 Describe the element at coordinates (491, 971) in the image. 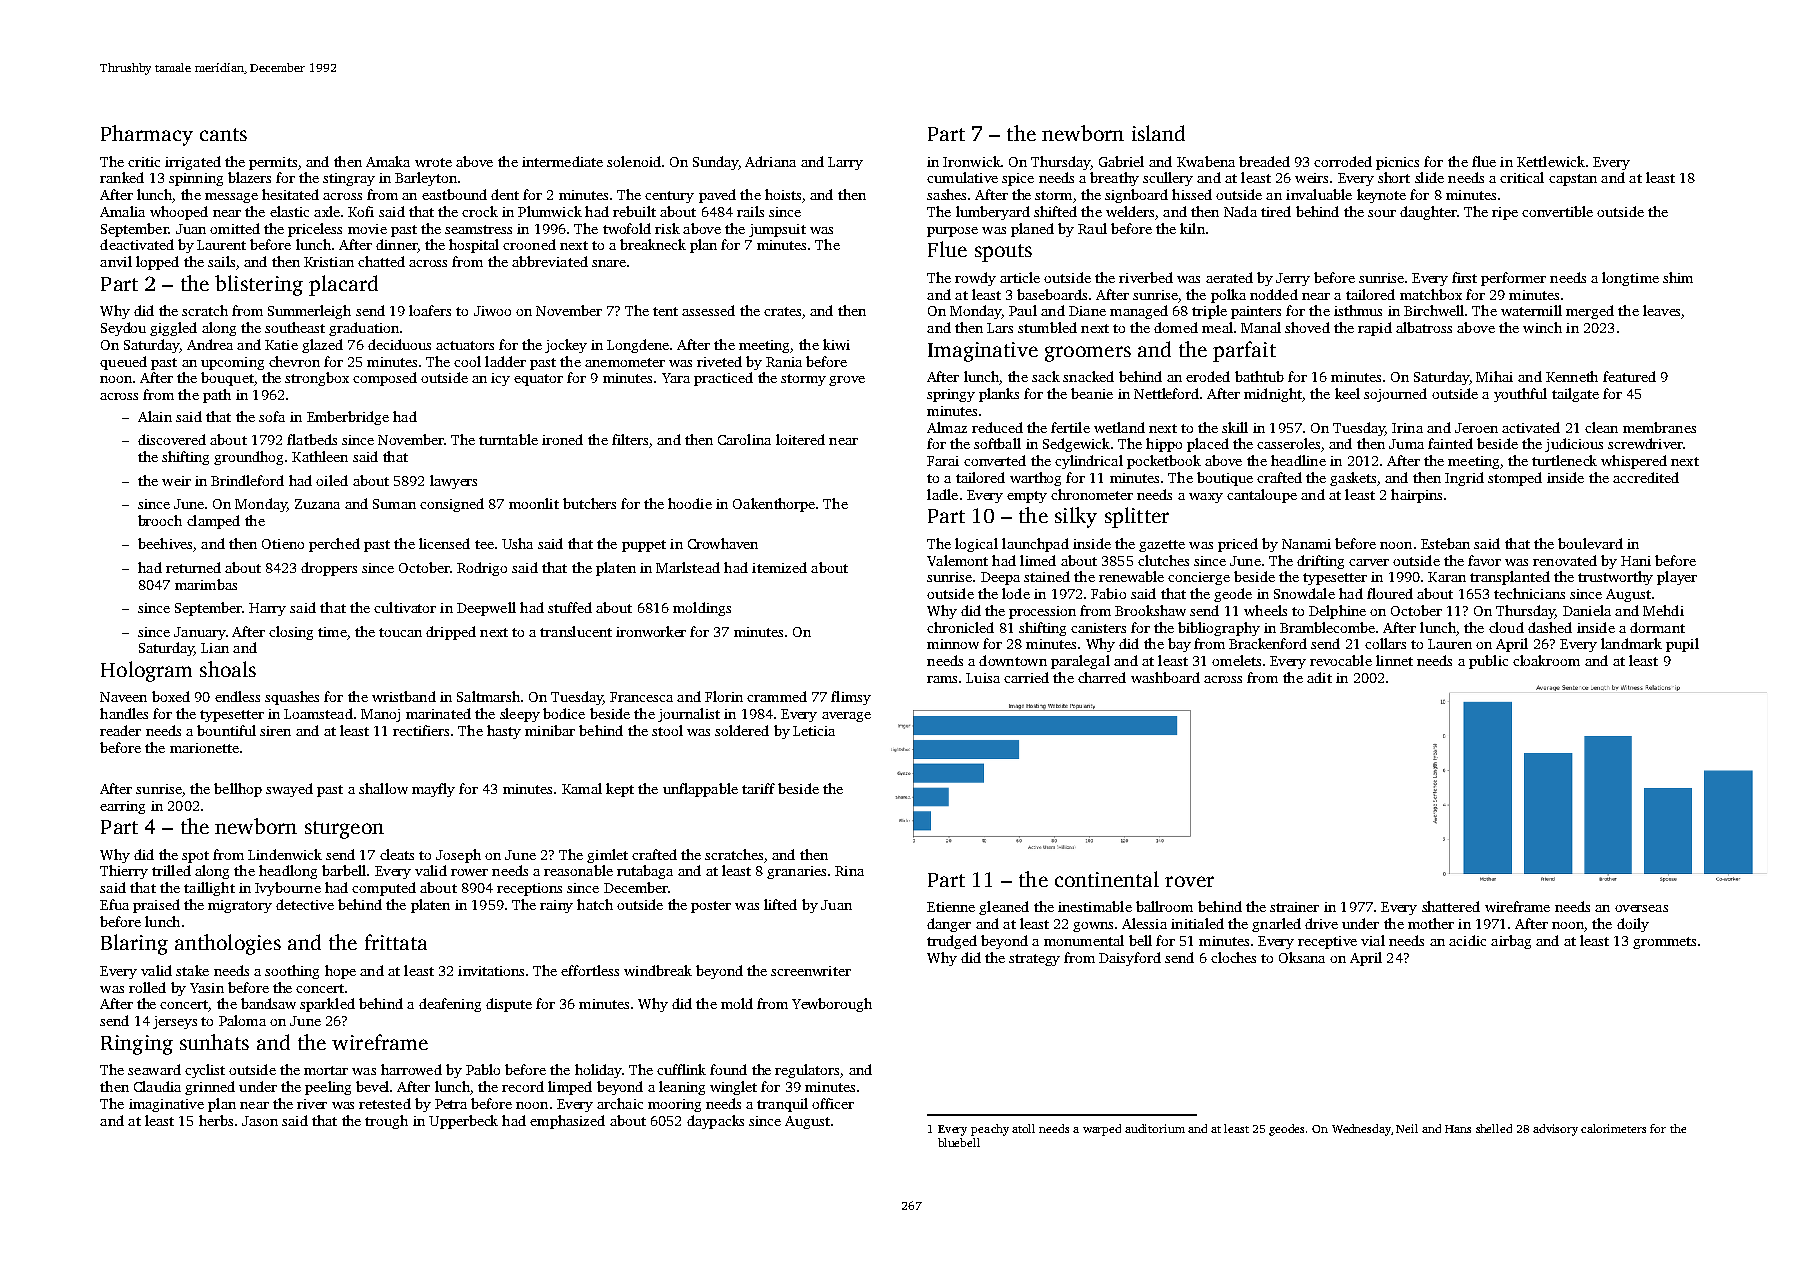

I see `invitations` at that location.
